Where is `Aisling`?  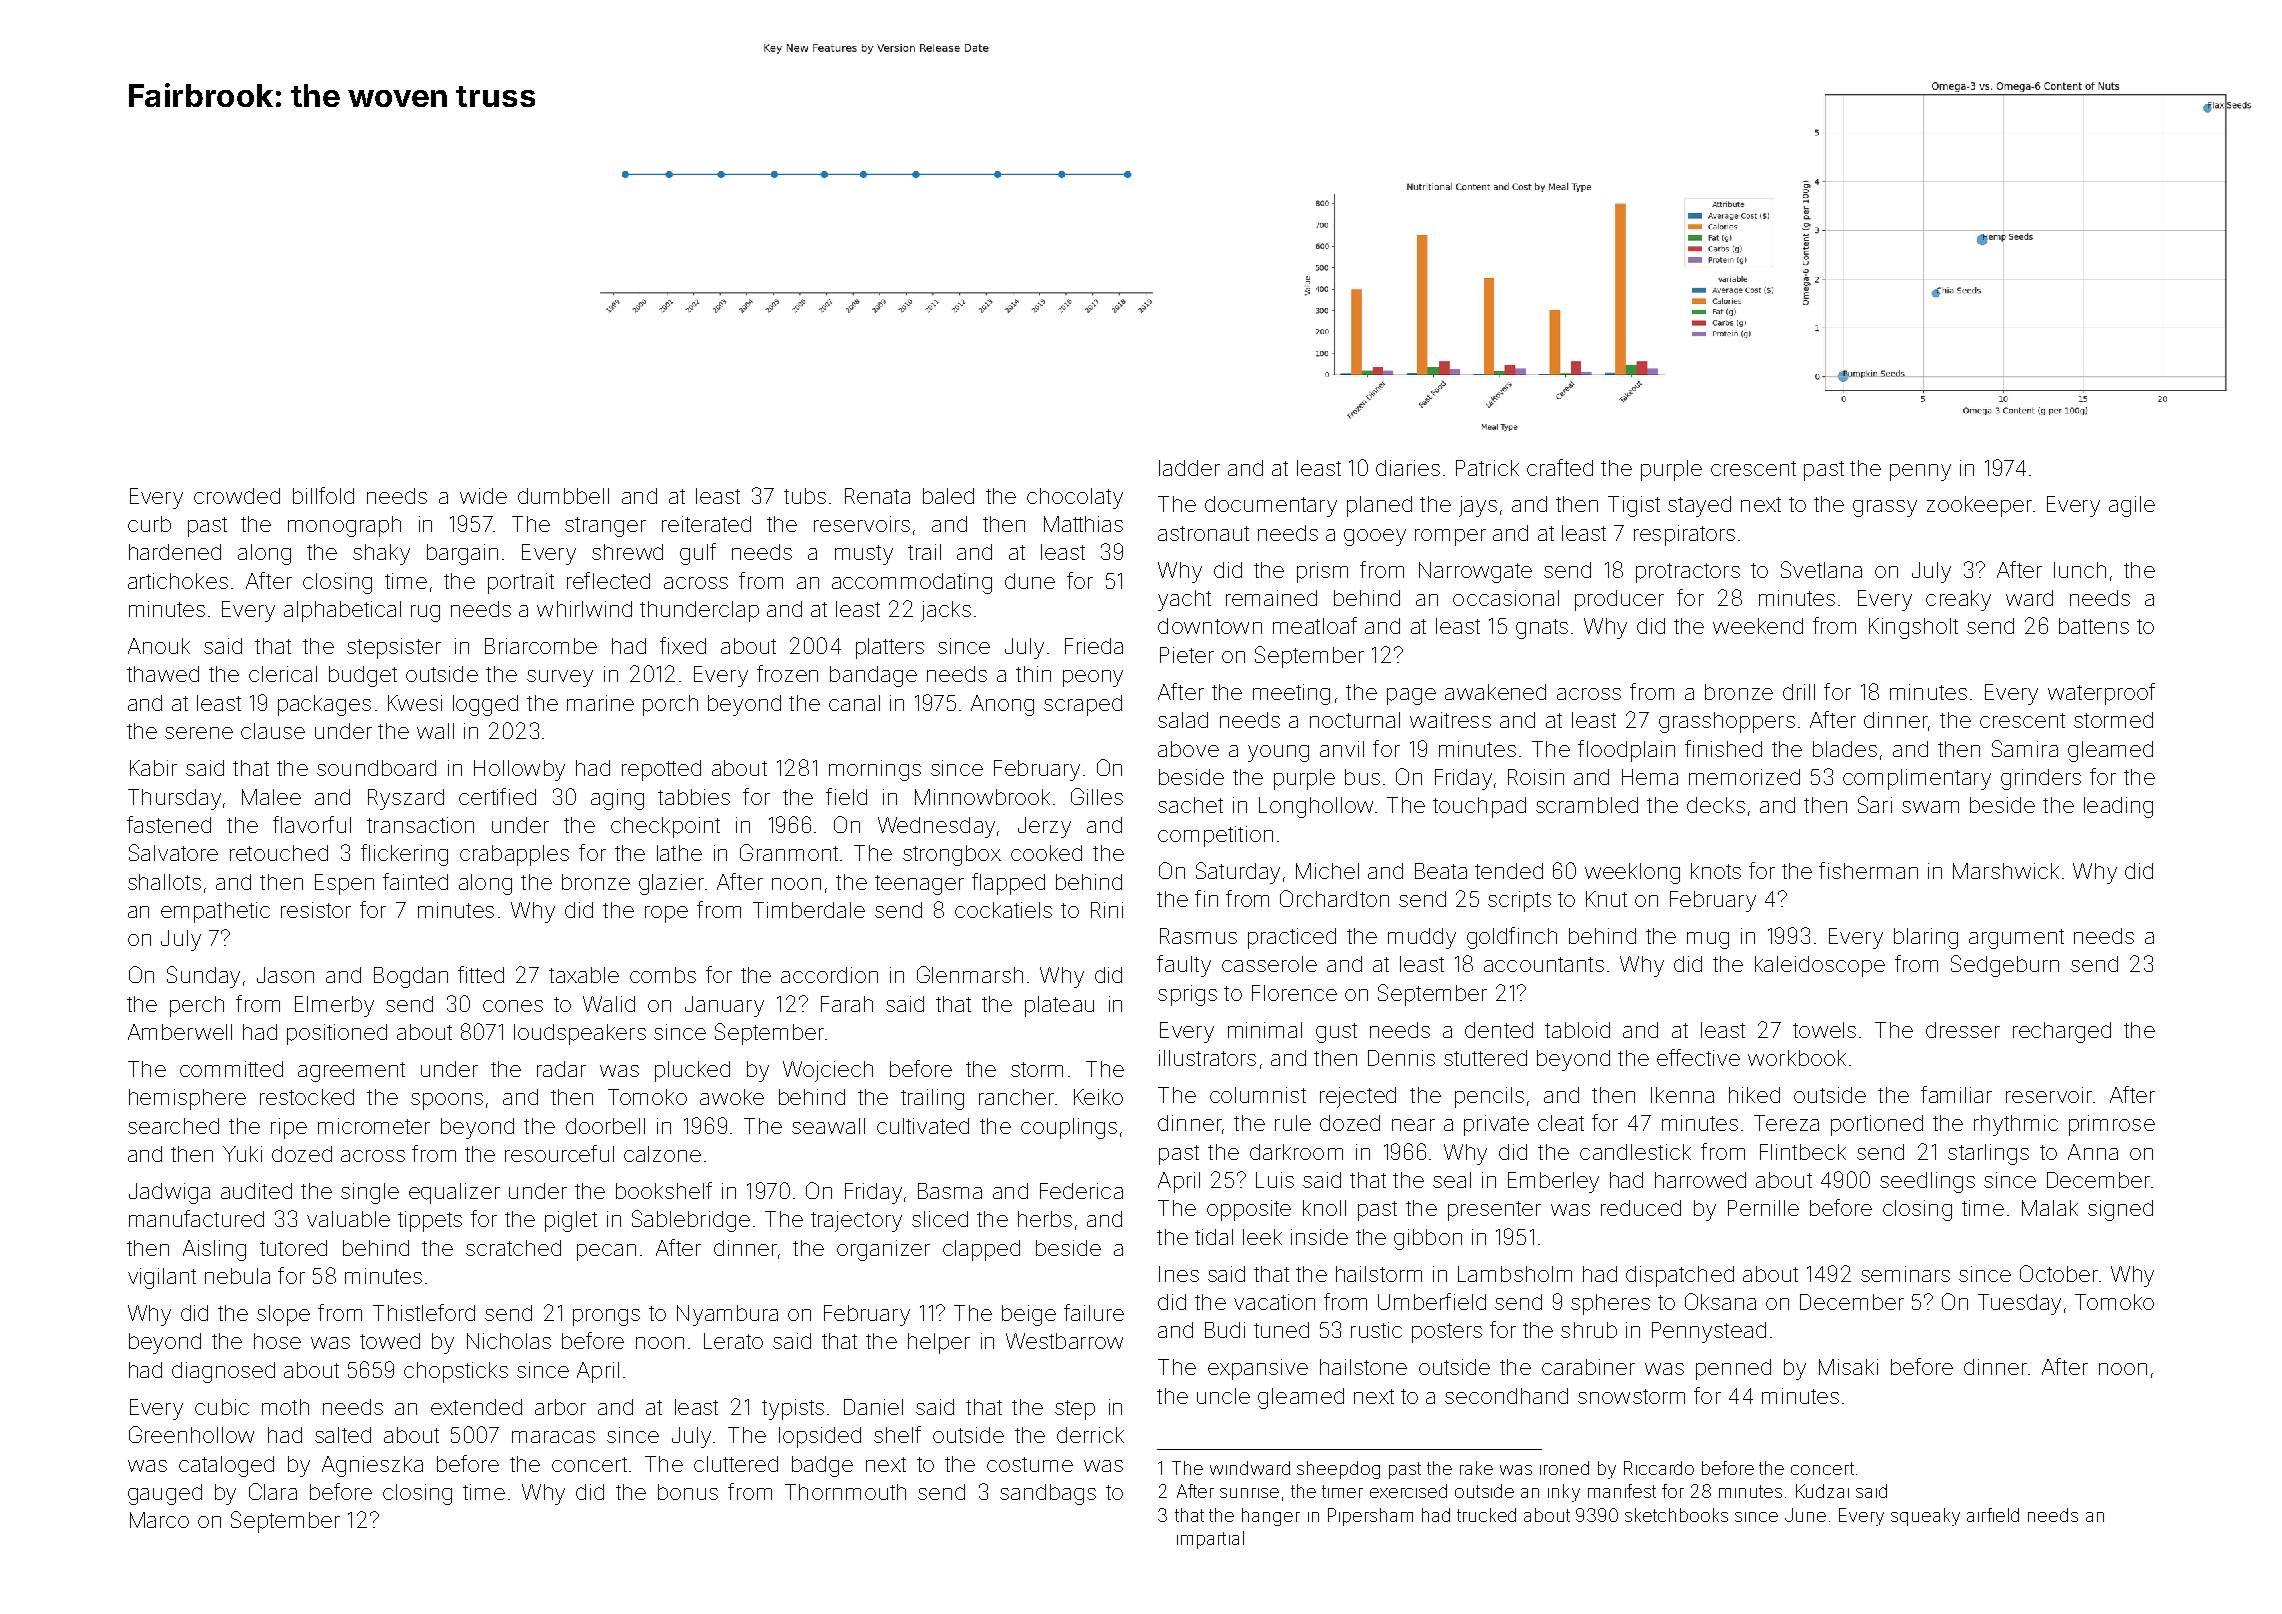
Aisling is located at coordinates (214, 1250).
